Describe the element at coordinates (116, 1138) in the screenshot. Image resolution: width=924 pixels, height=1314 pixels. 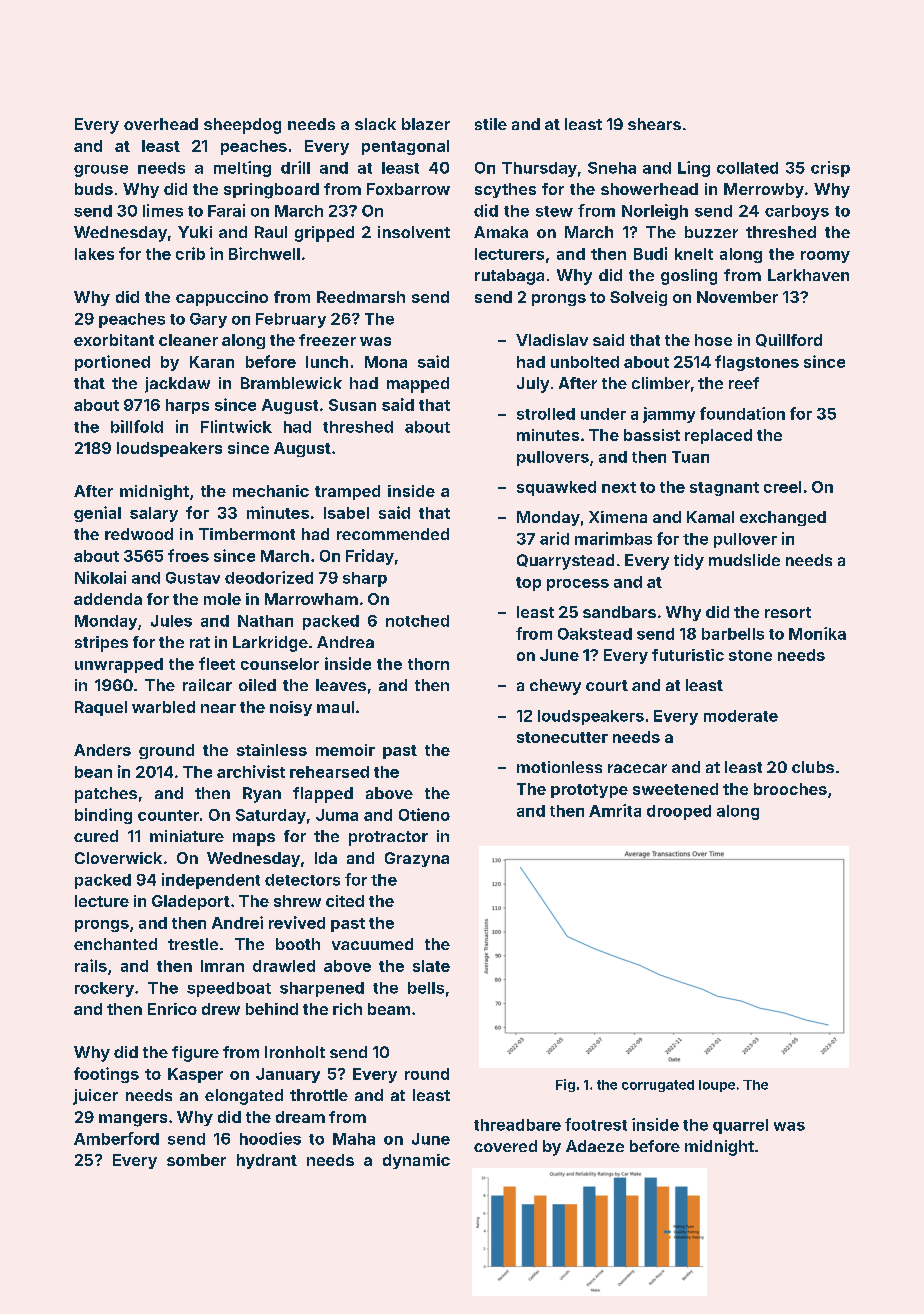
I see `Amberford` at that location.
